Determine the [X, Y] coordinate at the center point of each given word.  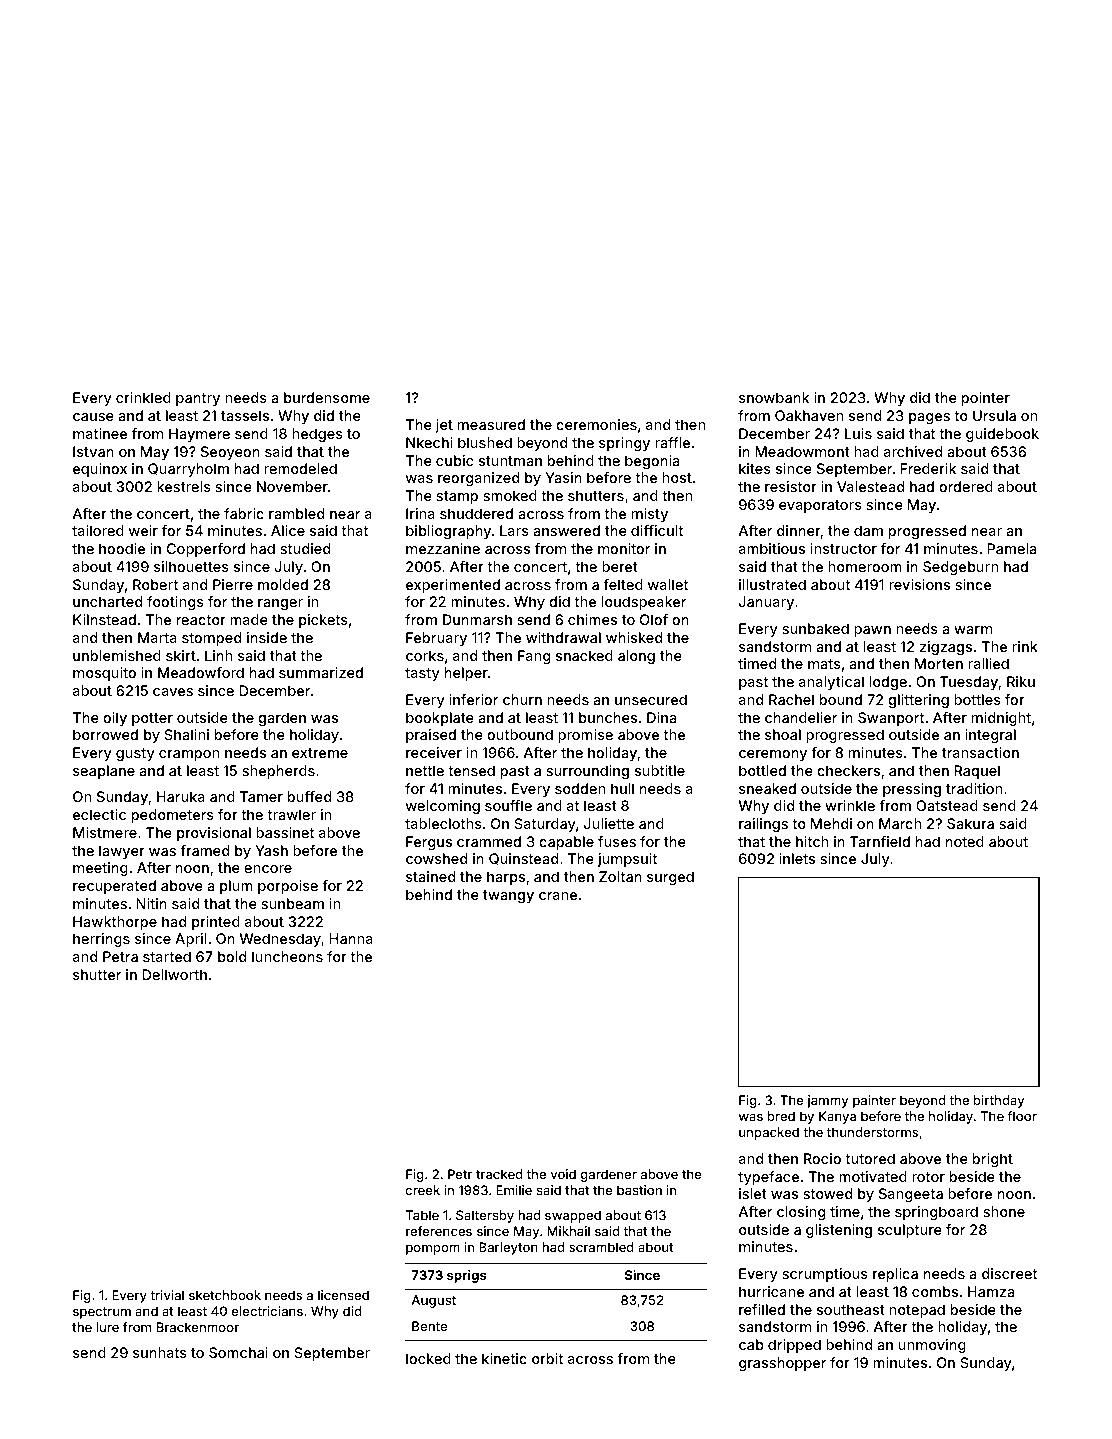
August [434, 1301]
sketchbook [225, 1295]
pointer [986, 399]
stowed [827, 1193]
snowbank [774, 397]
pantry [198, 399]
